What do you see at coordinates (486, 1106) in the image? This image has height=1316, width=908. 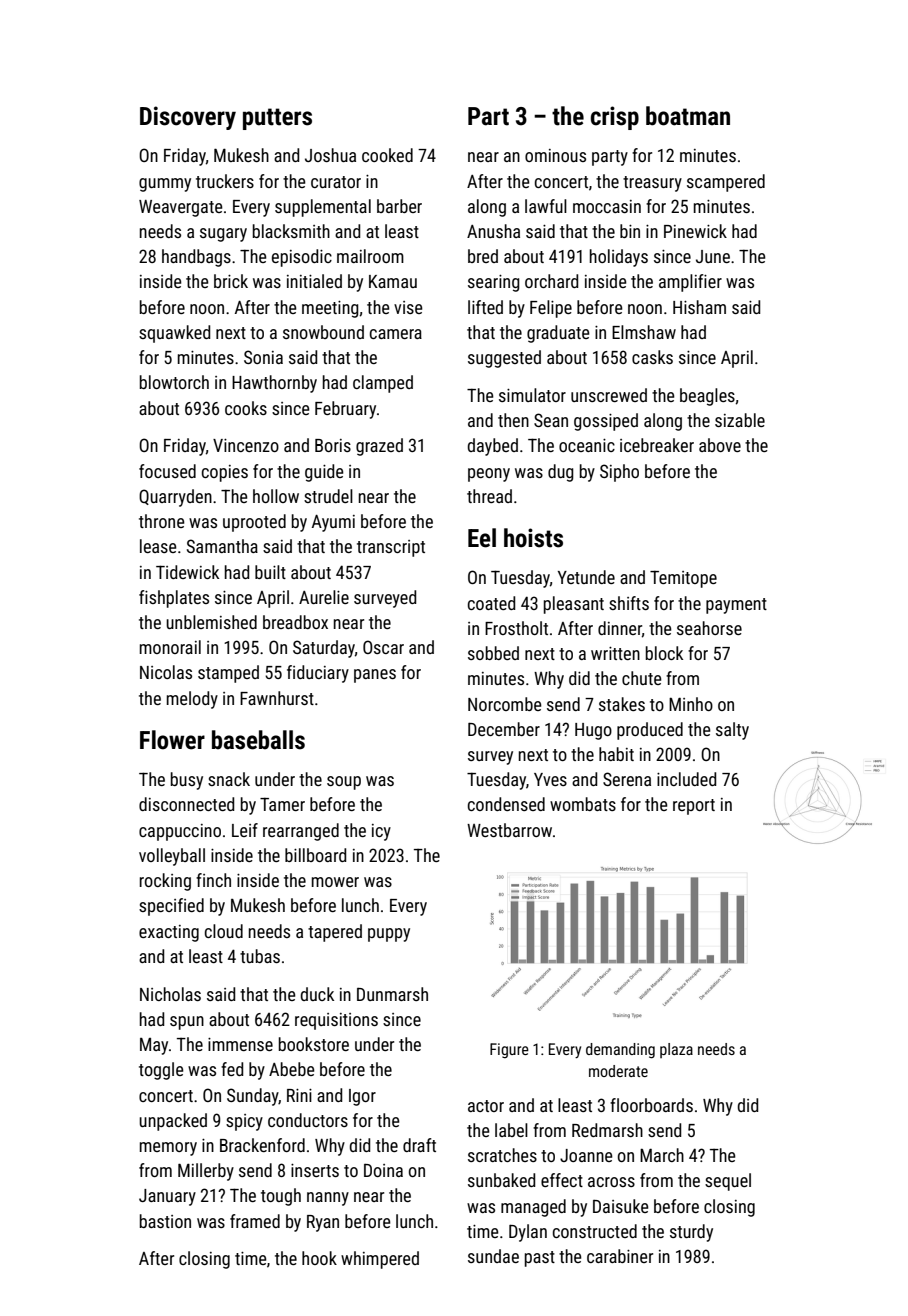 I see `actor` at bounding box center [486, 1106].
